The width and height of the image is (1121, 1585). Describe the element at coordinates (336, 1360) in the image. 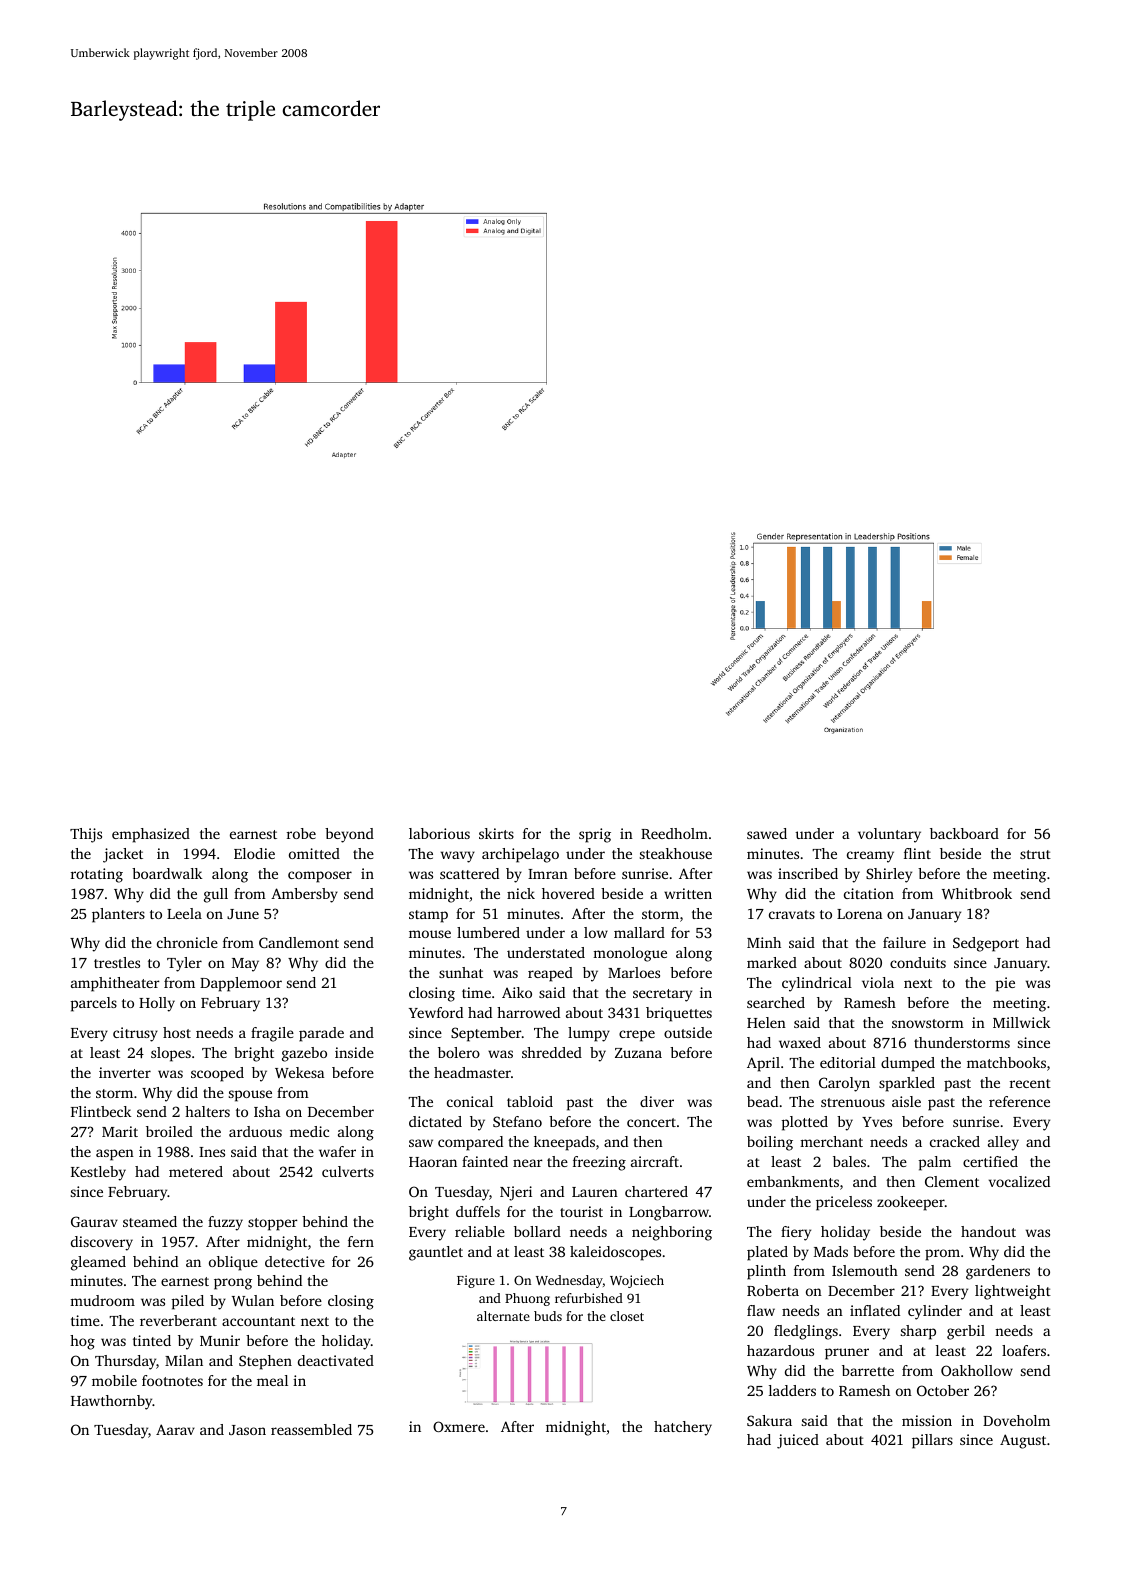

I see `deactivated` at that location.
